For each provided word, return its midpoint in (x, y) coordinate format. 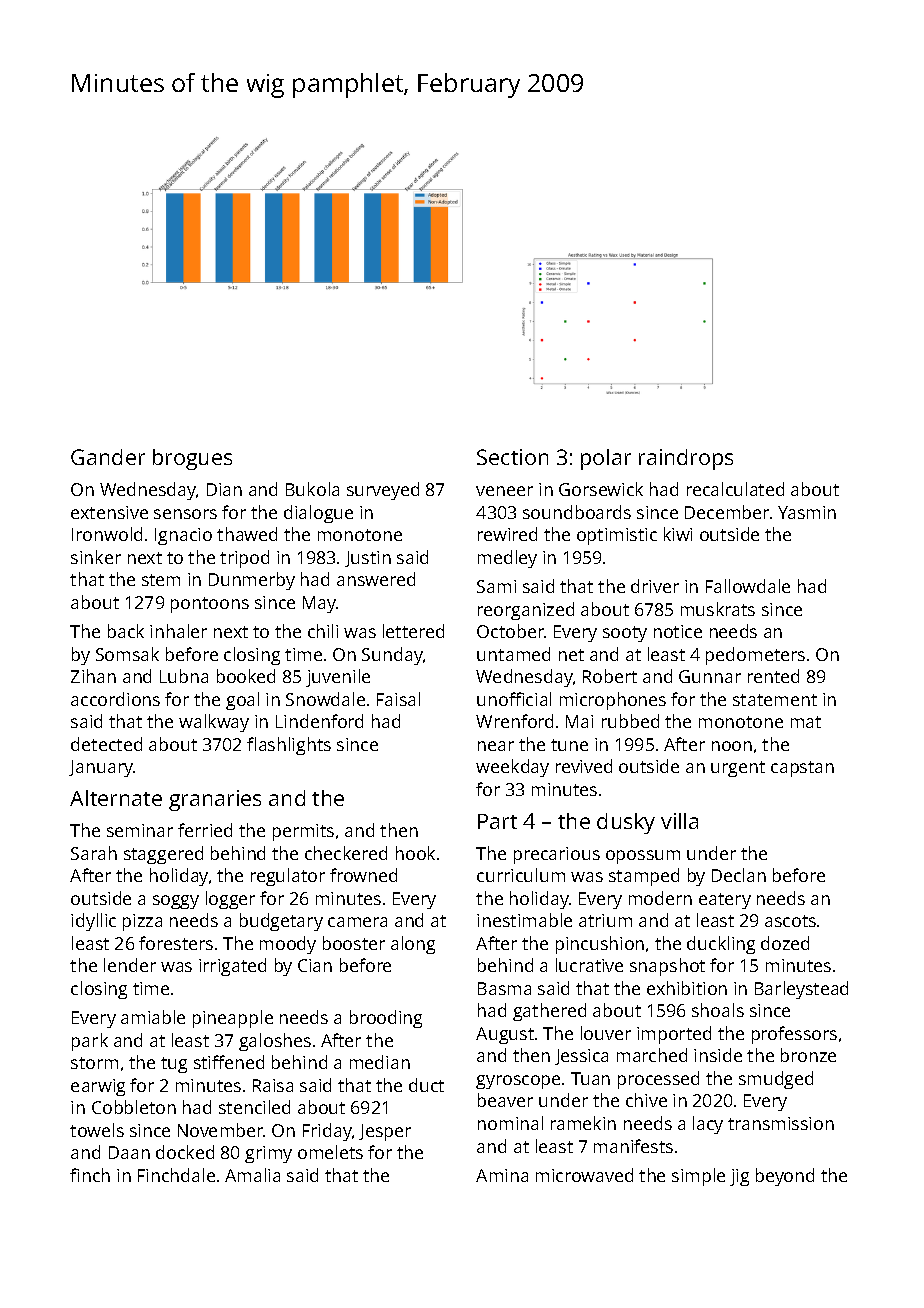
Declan (739, 875)
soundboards (577, 512)
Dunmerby (252, 581)
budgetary (281, 922)
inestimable (524, 920)
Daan (129, 1152)
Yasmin (807, 512)
